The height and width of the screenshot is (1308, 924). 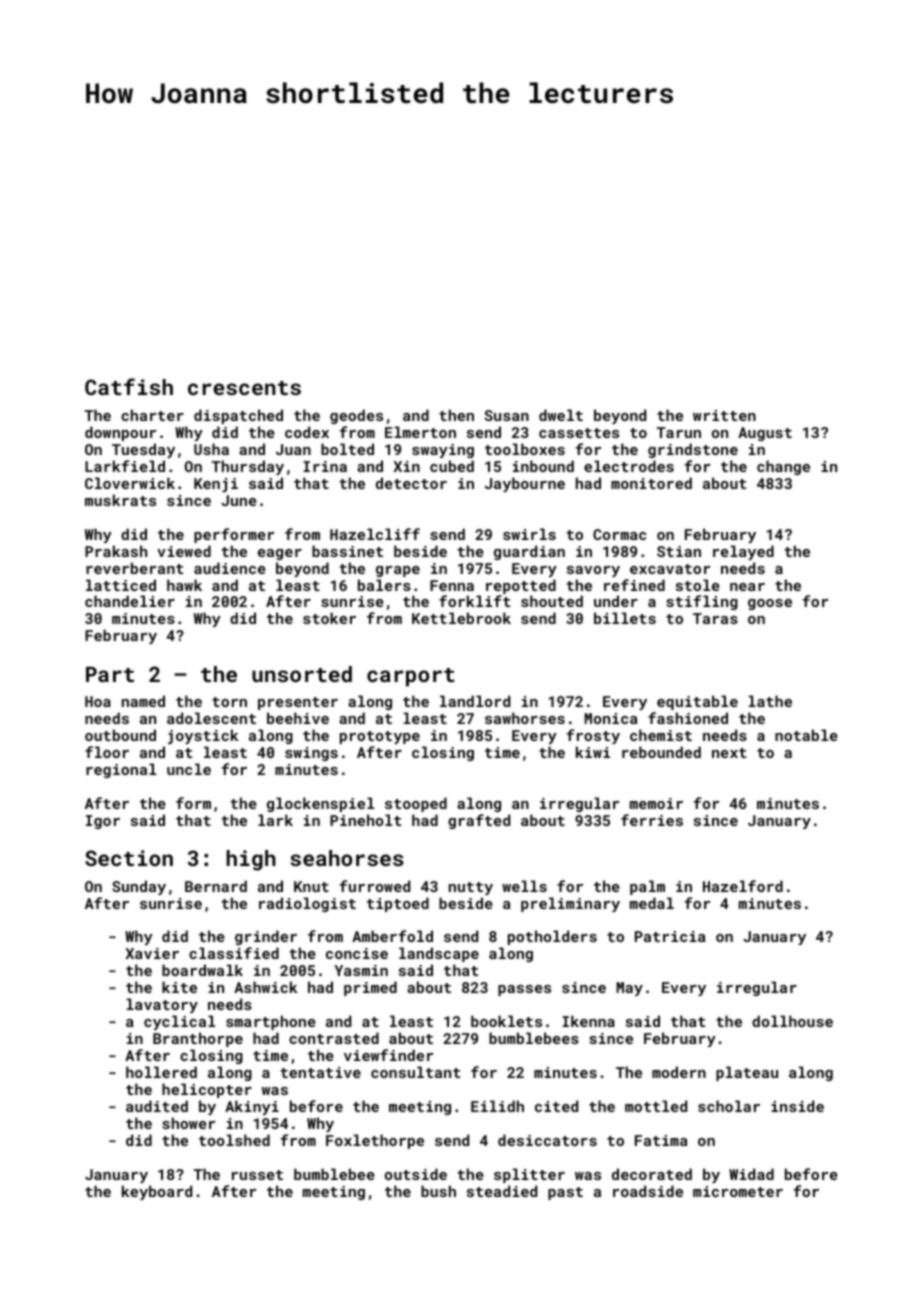 I want to click on Susan, so click(x=507, y=415).
